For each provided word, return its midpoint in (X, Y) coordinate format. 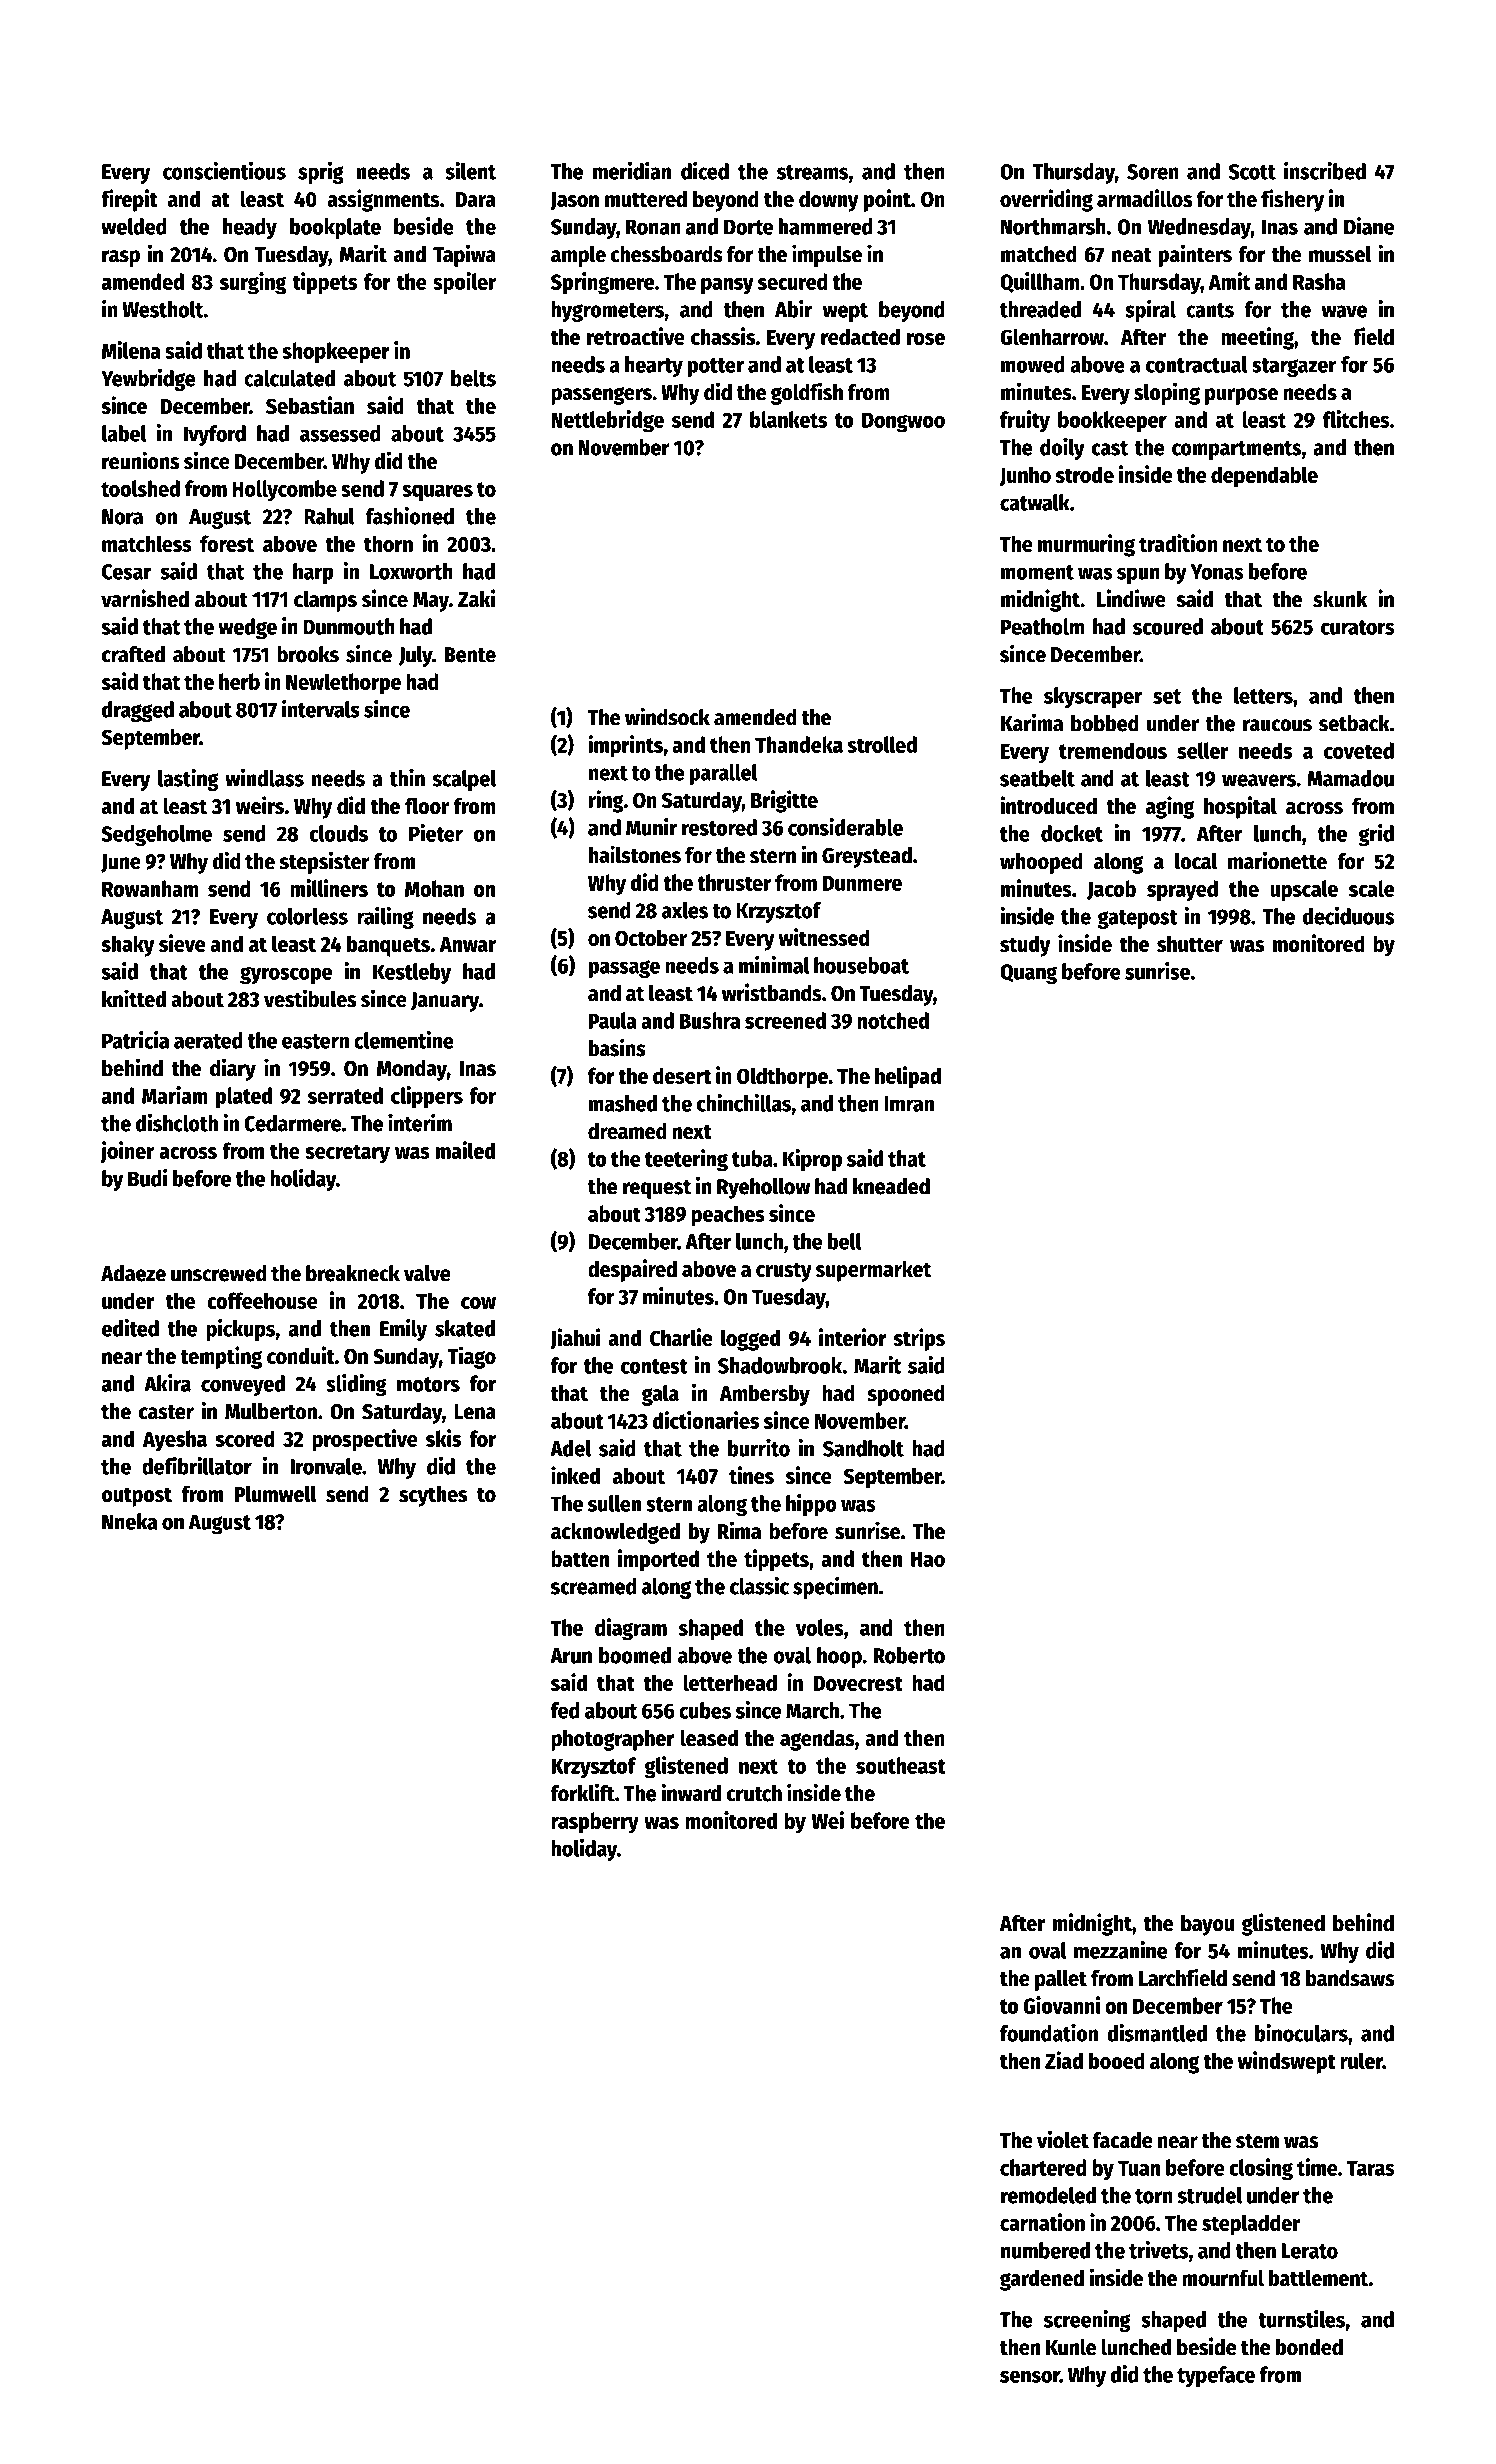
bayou (1207, 1925)
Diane (1369, 226)
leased (709, 1738)
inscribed (1325, 171)
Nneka (129, 1521)
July (415, 656)
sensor (1030, 2376)
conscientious (224, 171)
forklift (582, 1792)
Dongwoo (903, 422)
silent (470, 171)
